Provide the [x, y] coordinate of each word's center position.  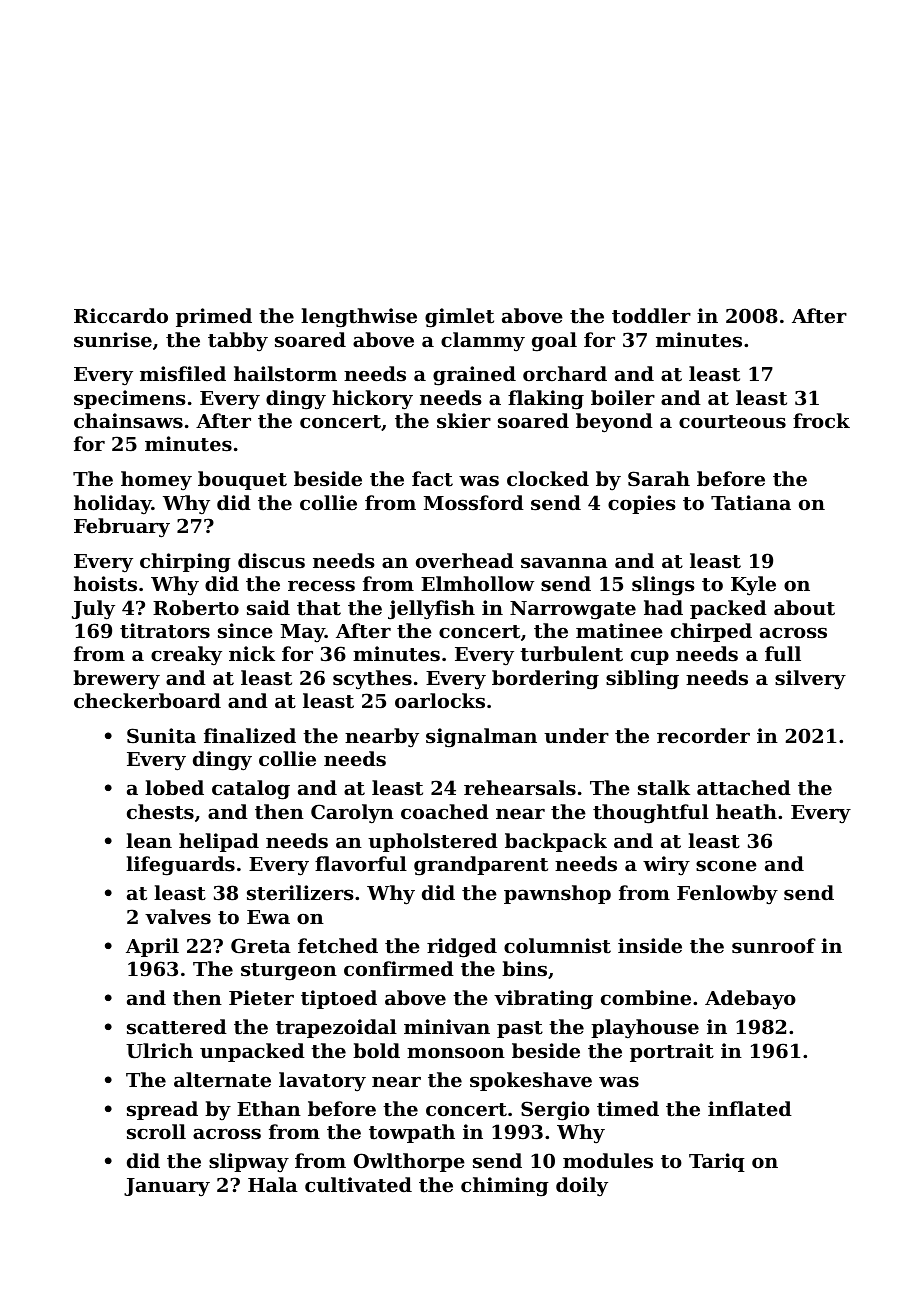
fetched [338, 946]
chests [160, 812]
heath [746, 812]
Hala [273, 1184]
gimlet [459, 318]
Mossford [474, 503]
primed [214, 317]
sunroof [774, 946]
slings [663, 586]
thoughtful [651, 814]
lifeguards [180, 866]
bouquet [242, 480]
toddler [651, 316]
